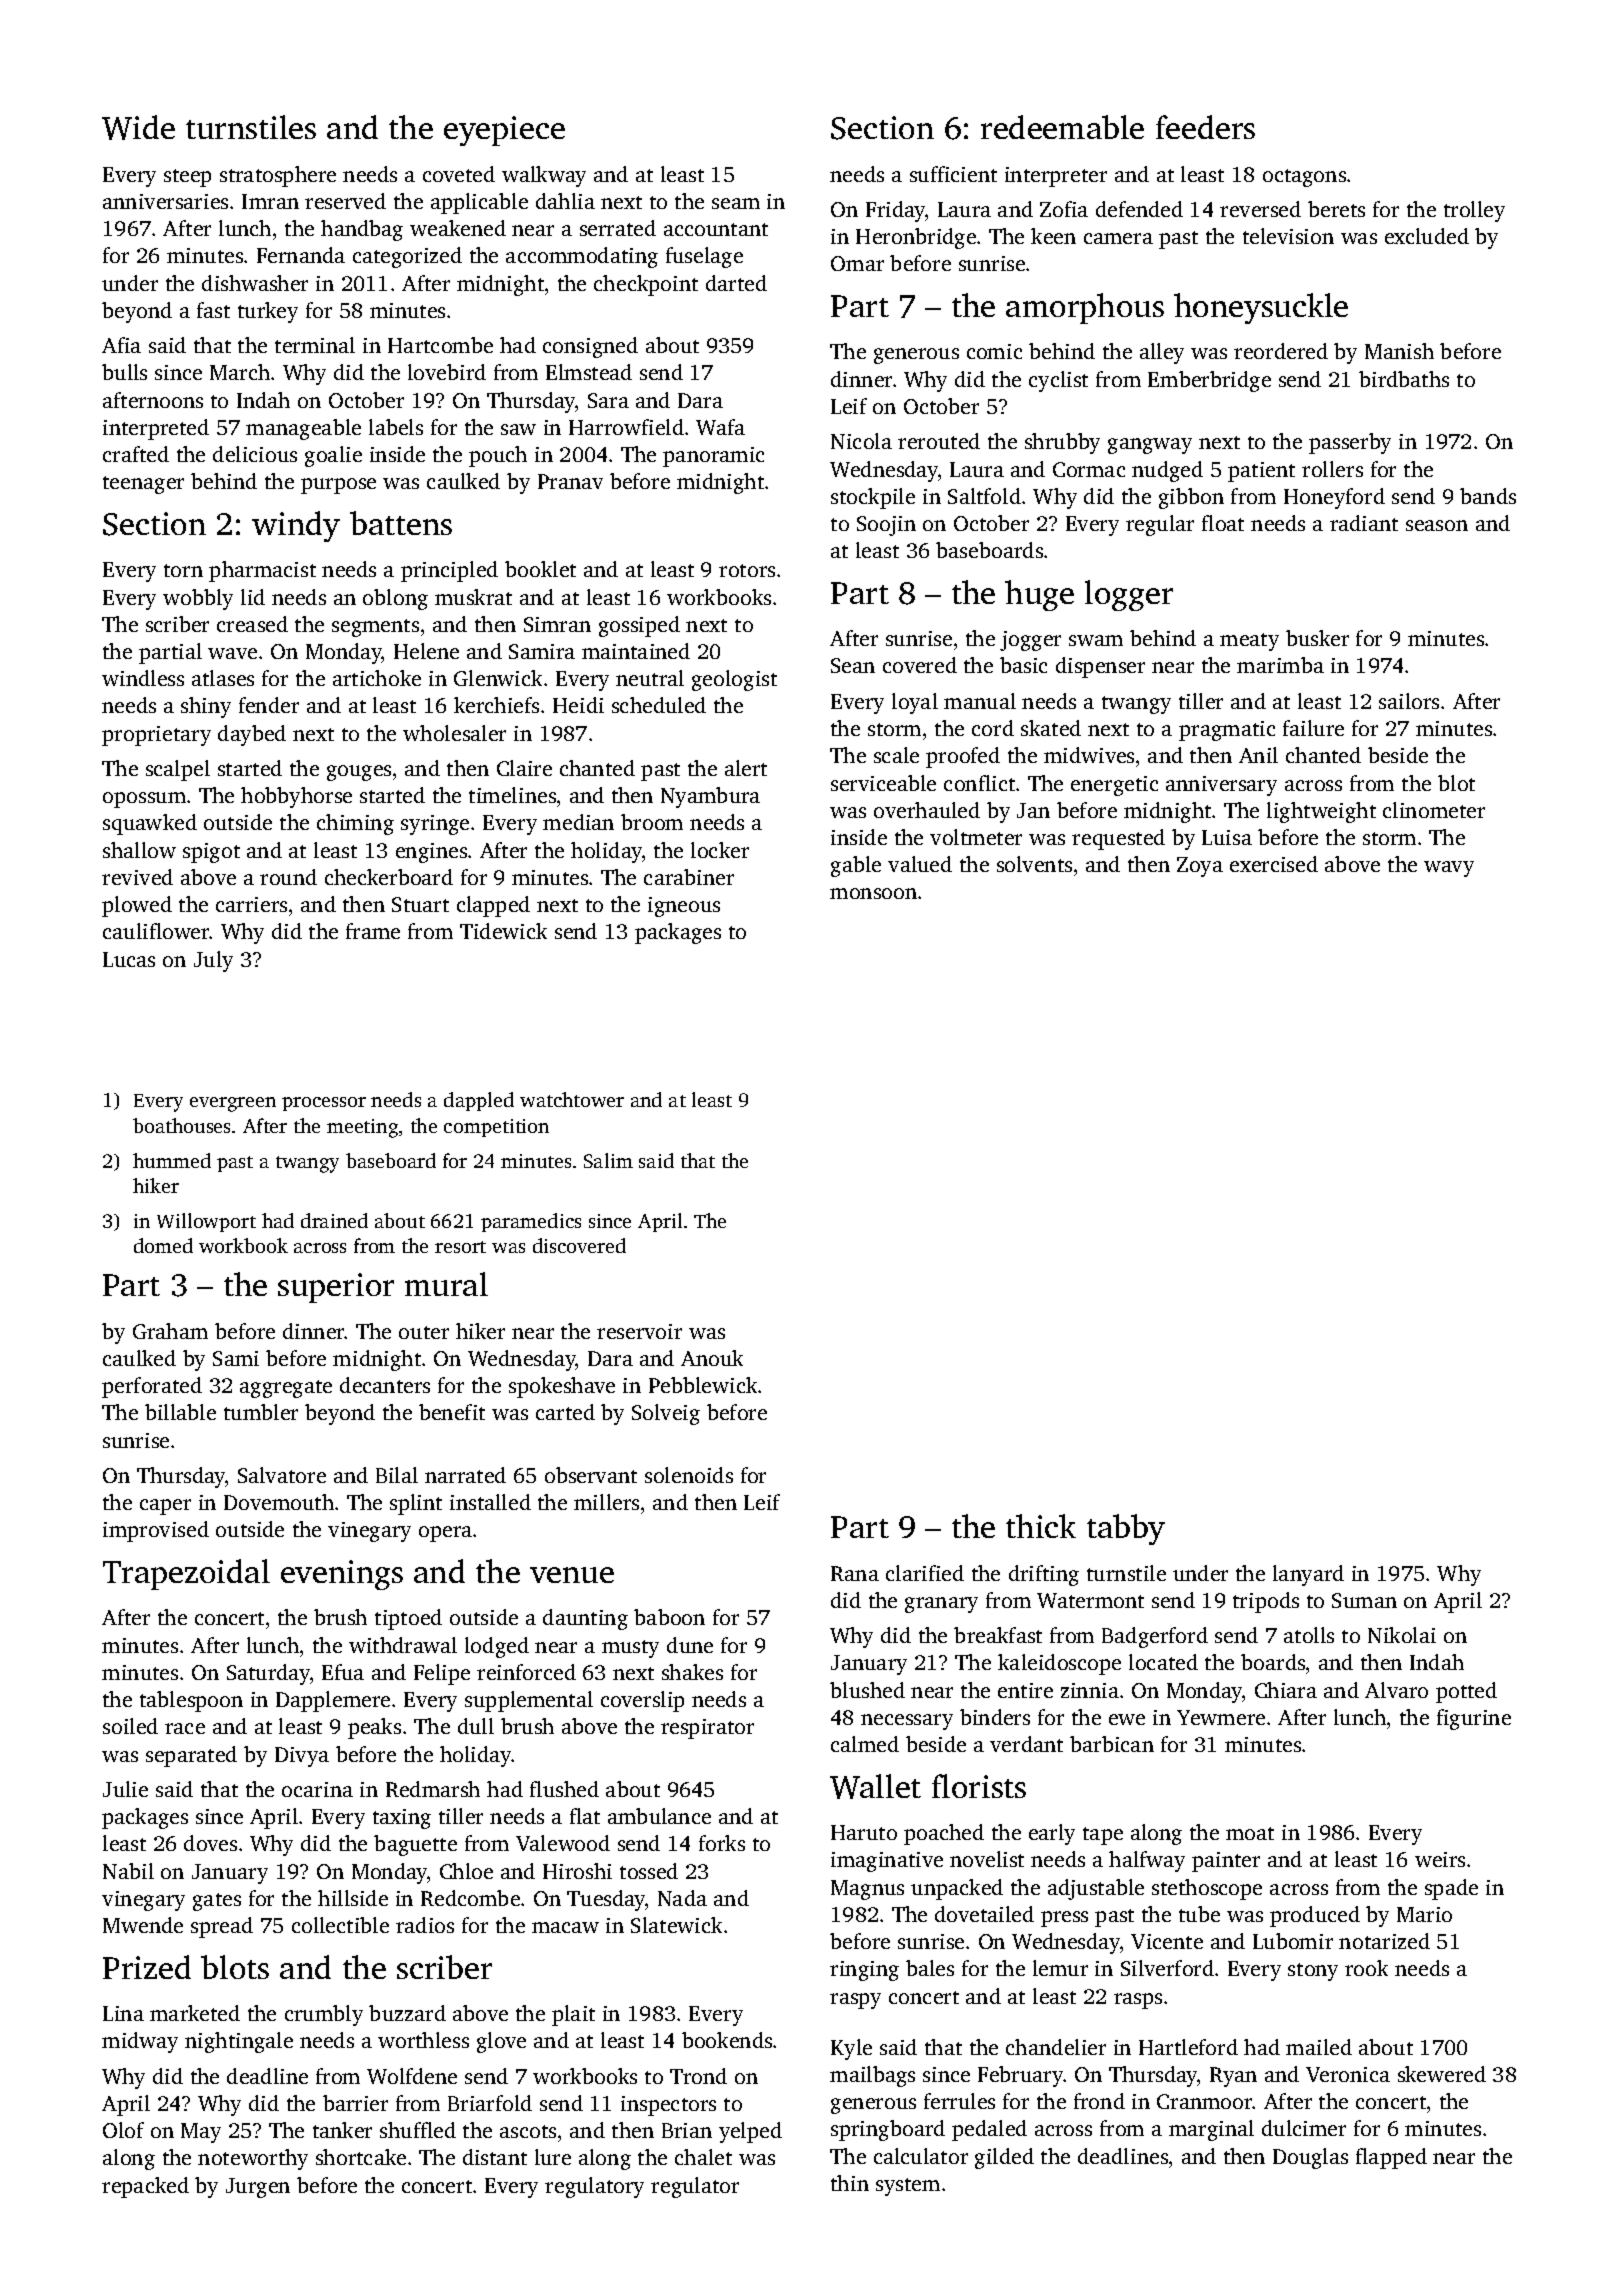 The width and height of the screenshot is (1620, 2292). I want to click on Jurgen, so click(258, 2188).
